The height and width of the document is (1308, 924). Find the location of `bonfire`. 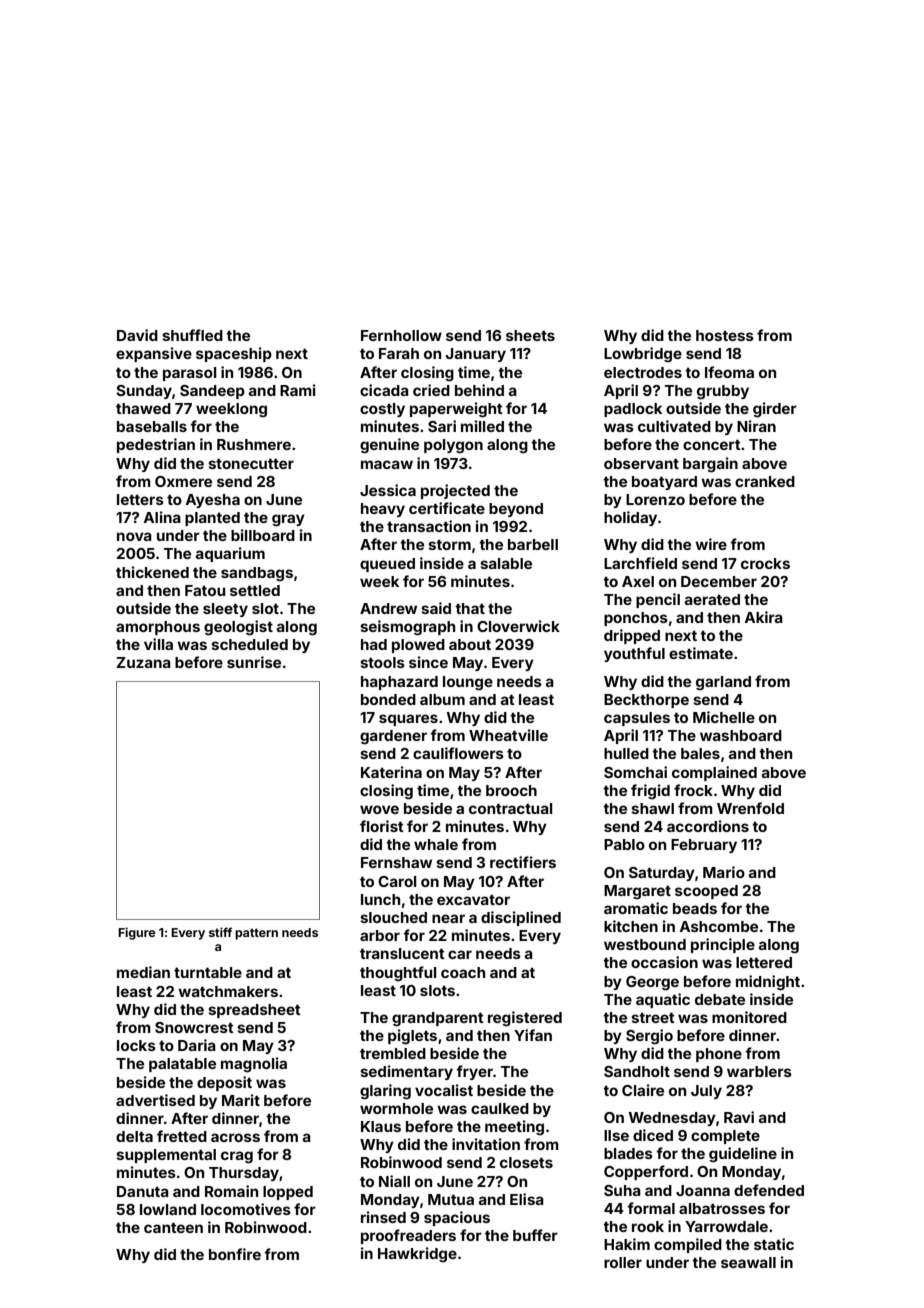

bonfire is located at coordinates (235, 1254).
